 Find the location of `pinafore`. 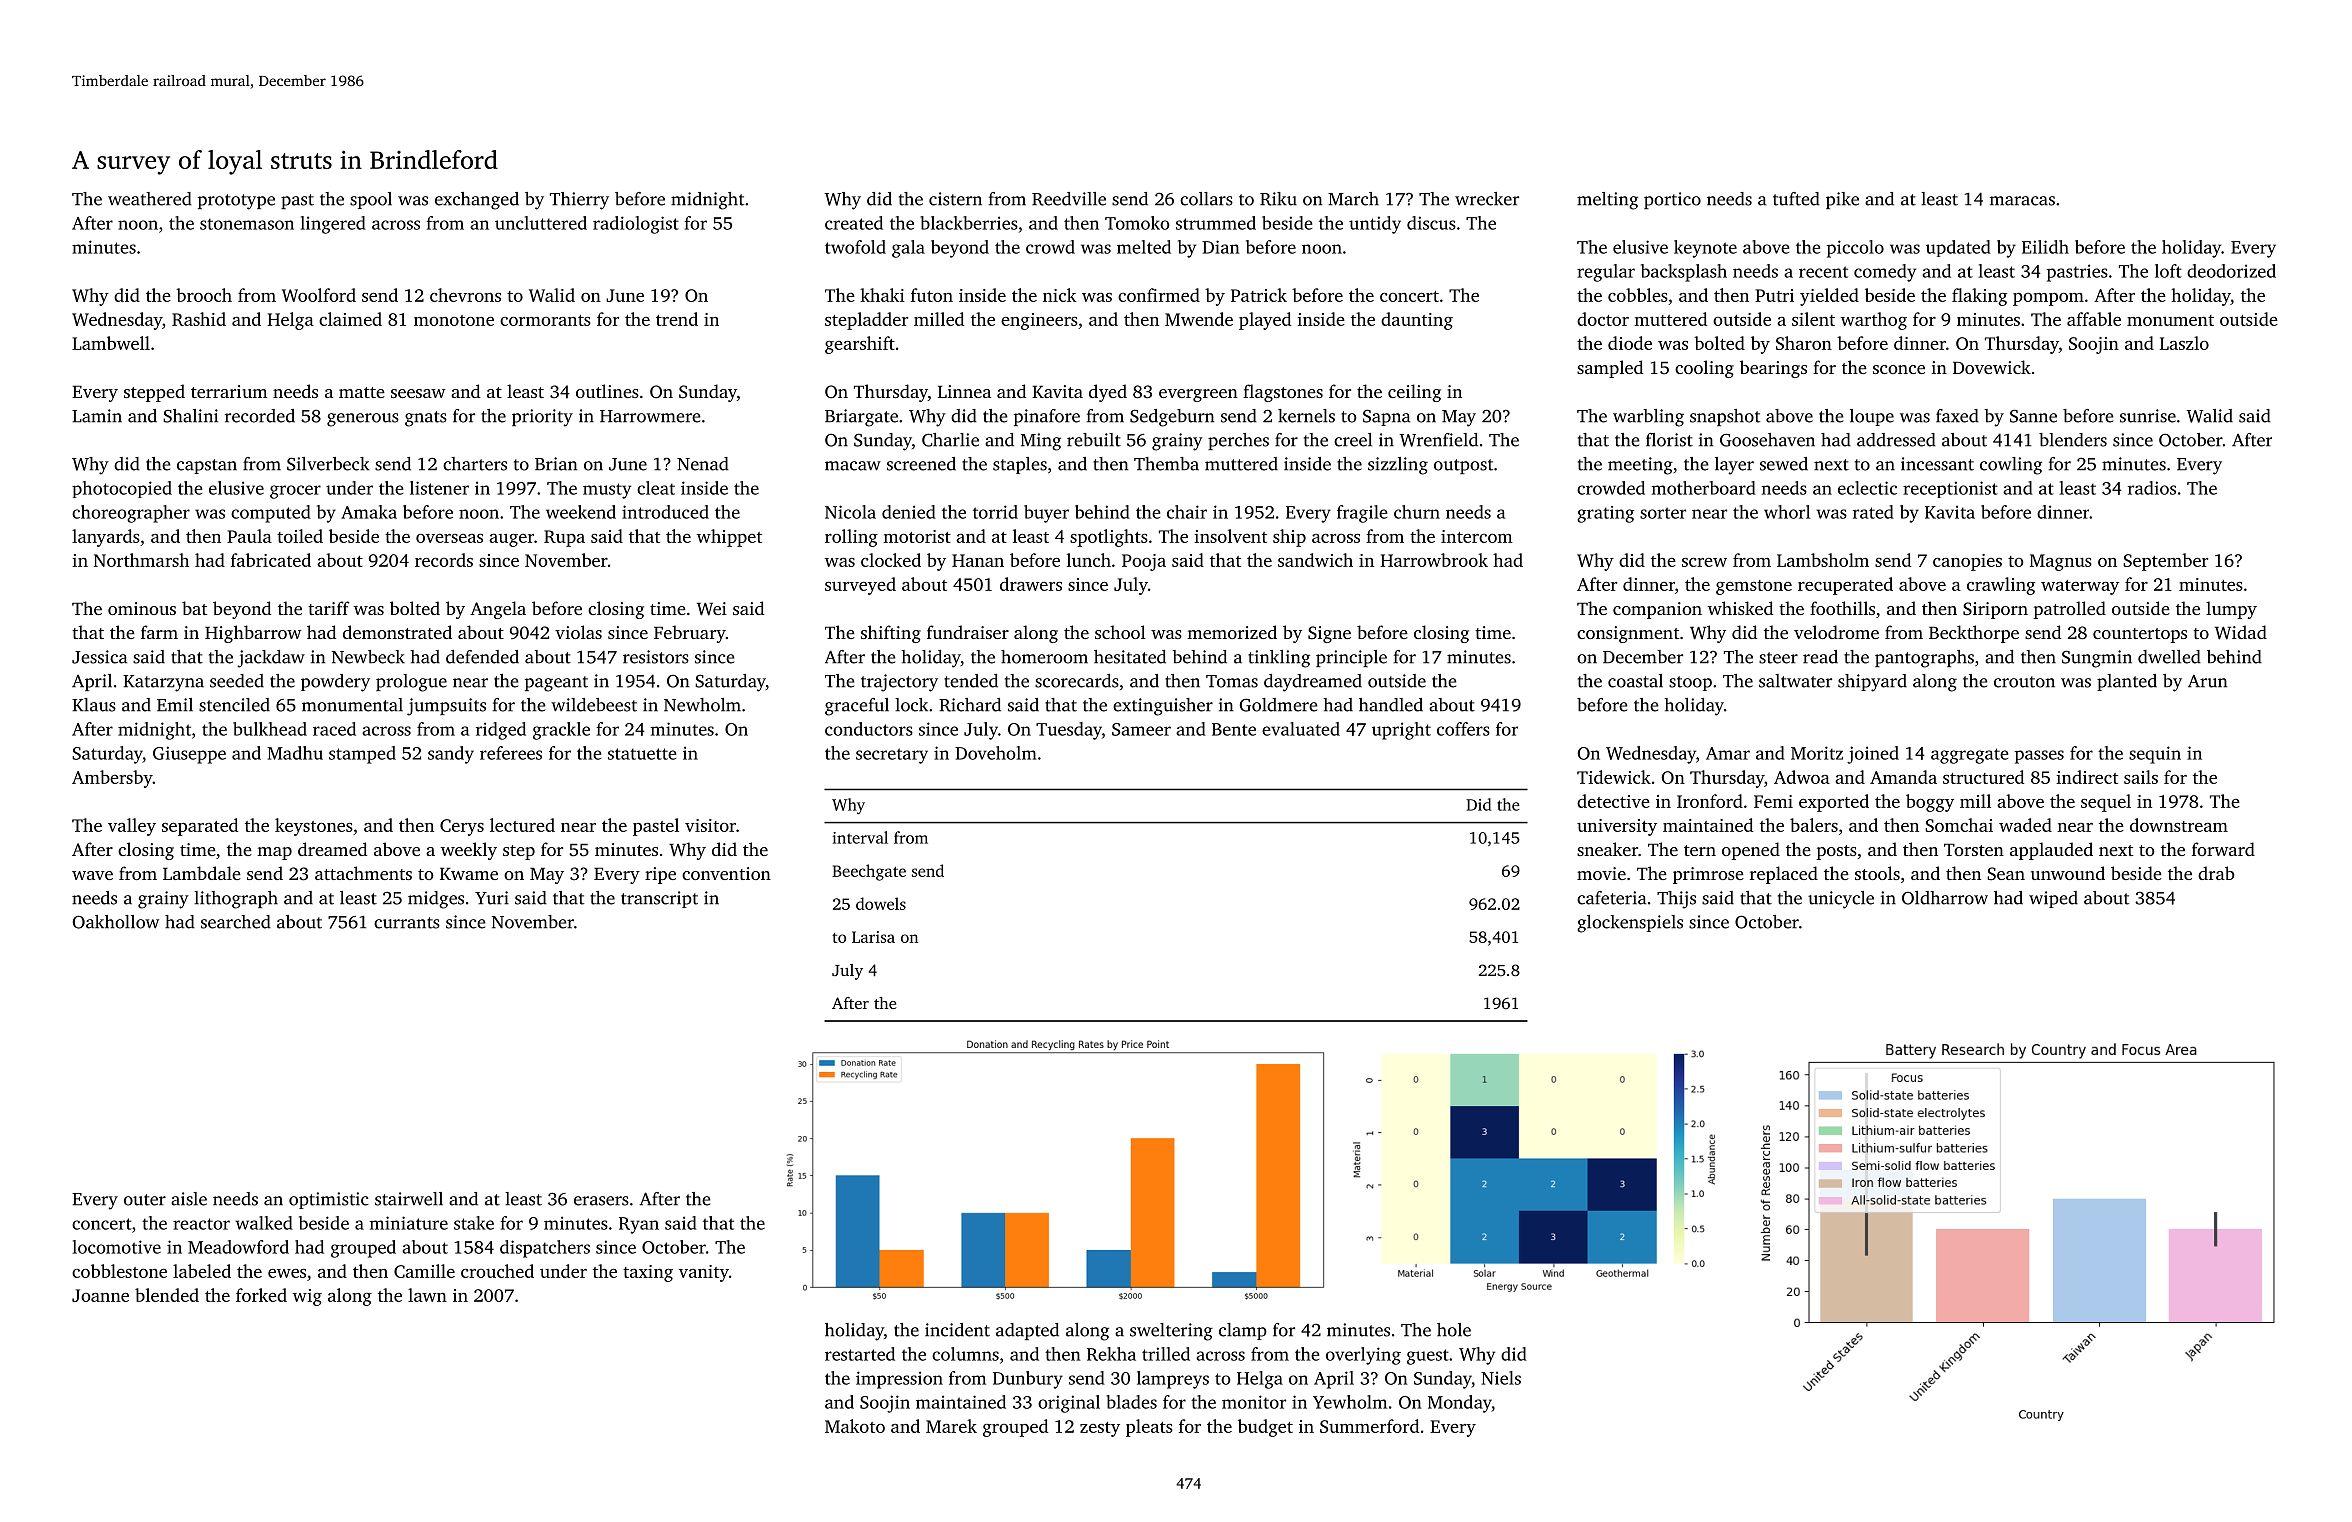

pinafore is located at coordinates (1047, 417).
